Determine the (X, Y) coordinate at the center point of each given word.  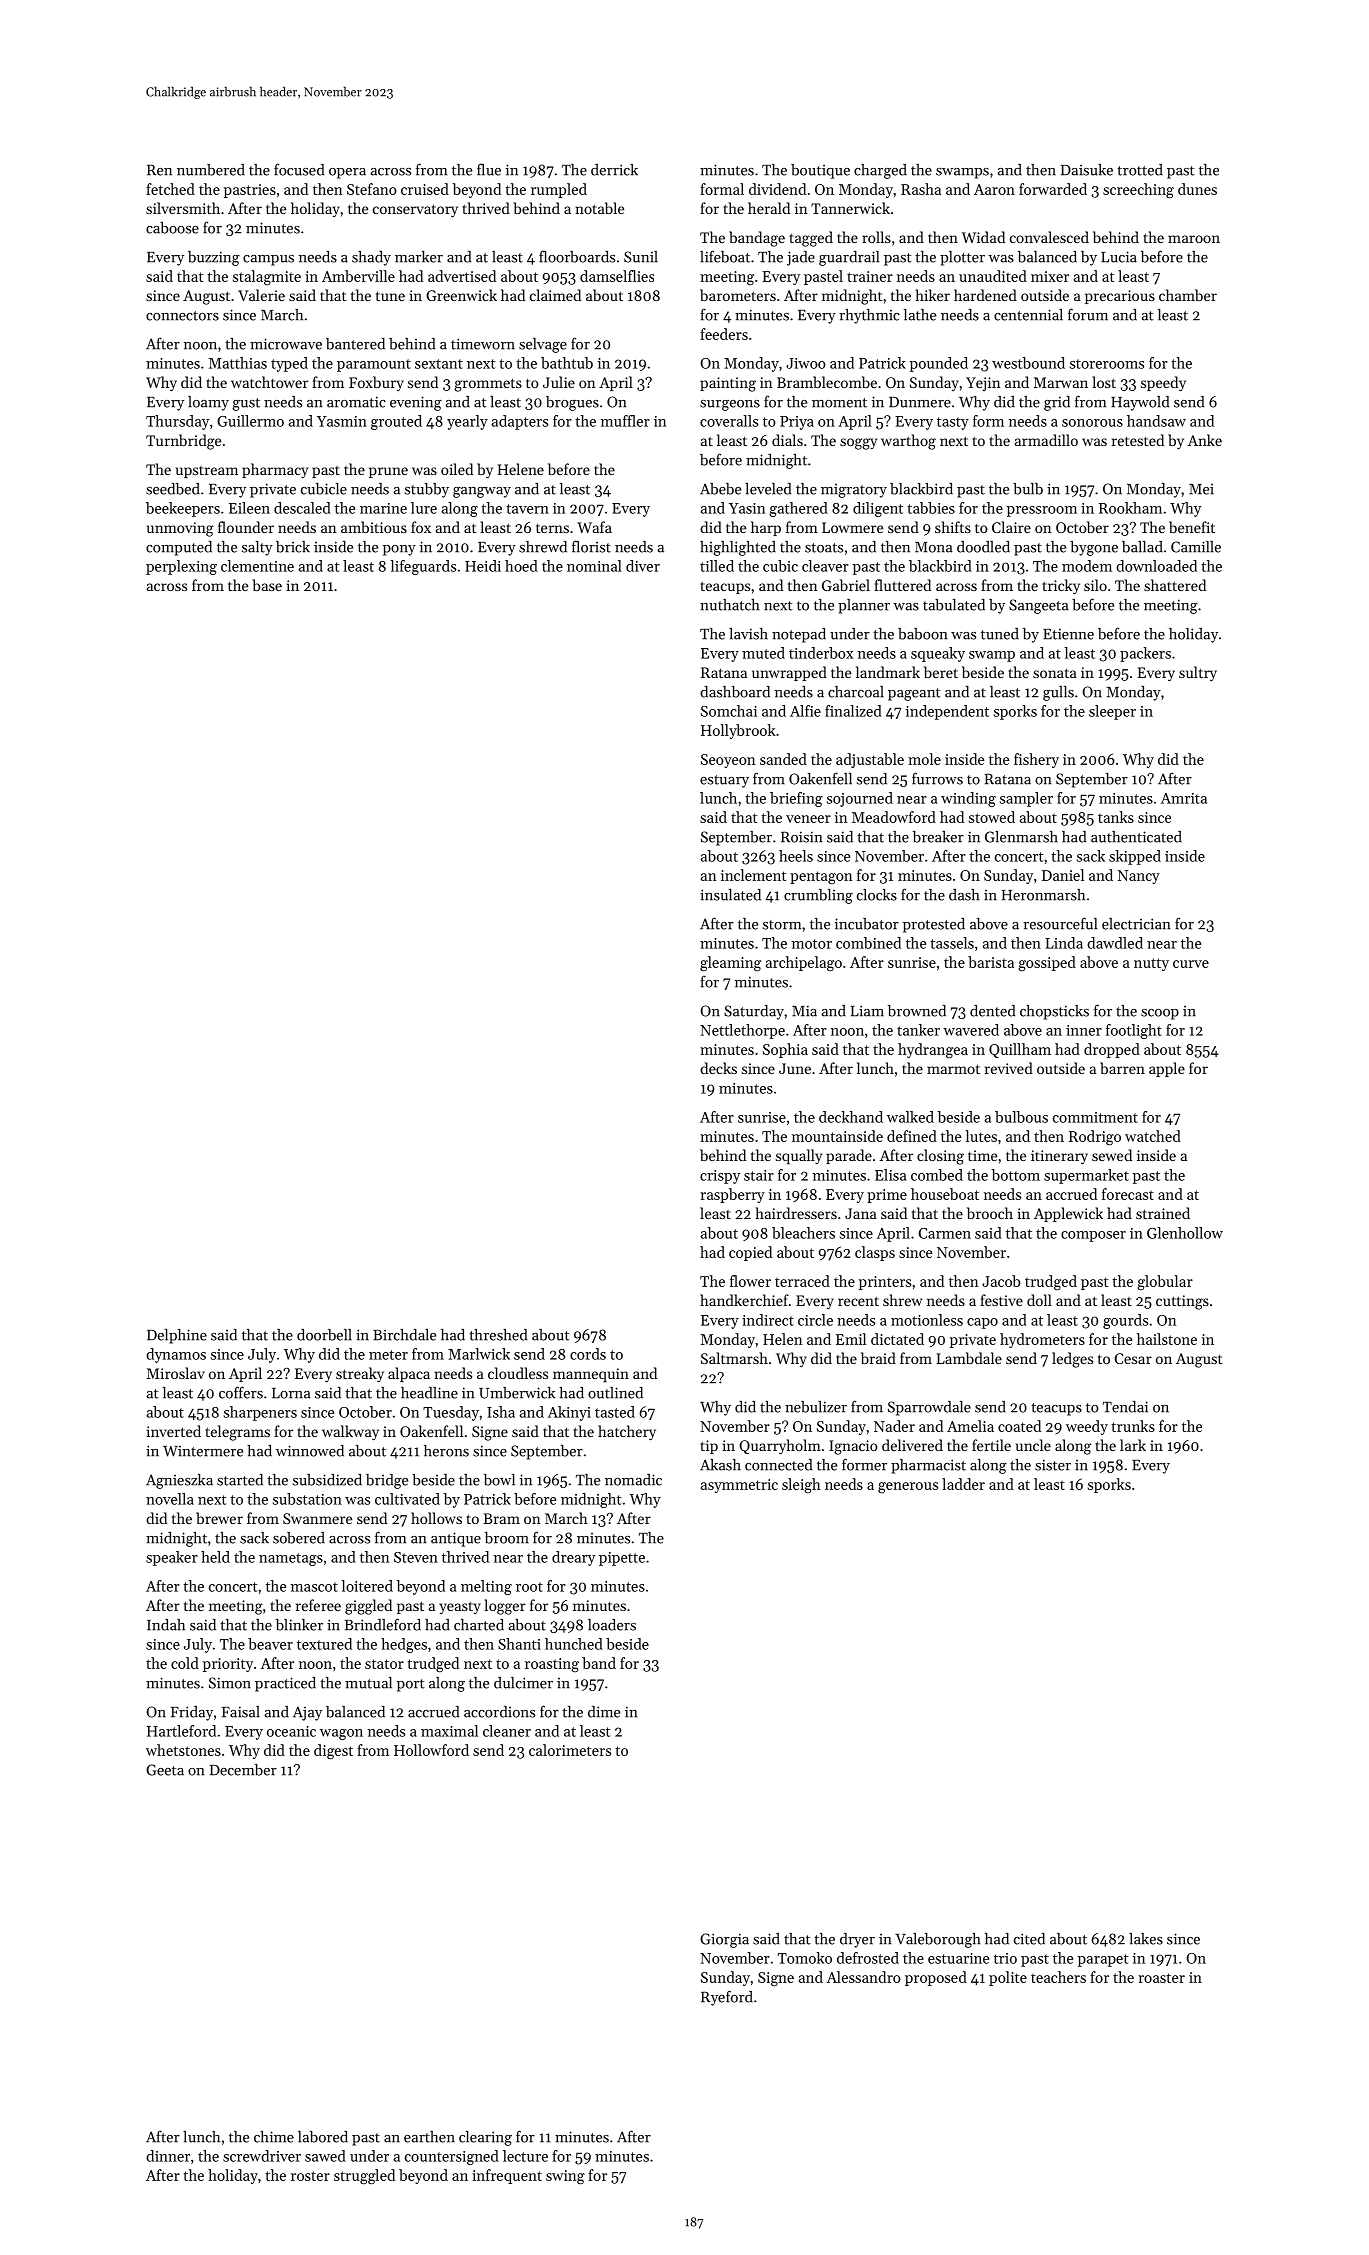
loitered (367, 1586)
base (267, 585)
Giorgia (724, 1940)
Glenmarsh (1021, 837)
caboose (172, 228)
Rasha (921, 189)
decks (718, 1068)
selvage (543, 345)
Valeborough (938, 1940)
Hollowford (431, 1750)
